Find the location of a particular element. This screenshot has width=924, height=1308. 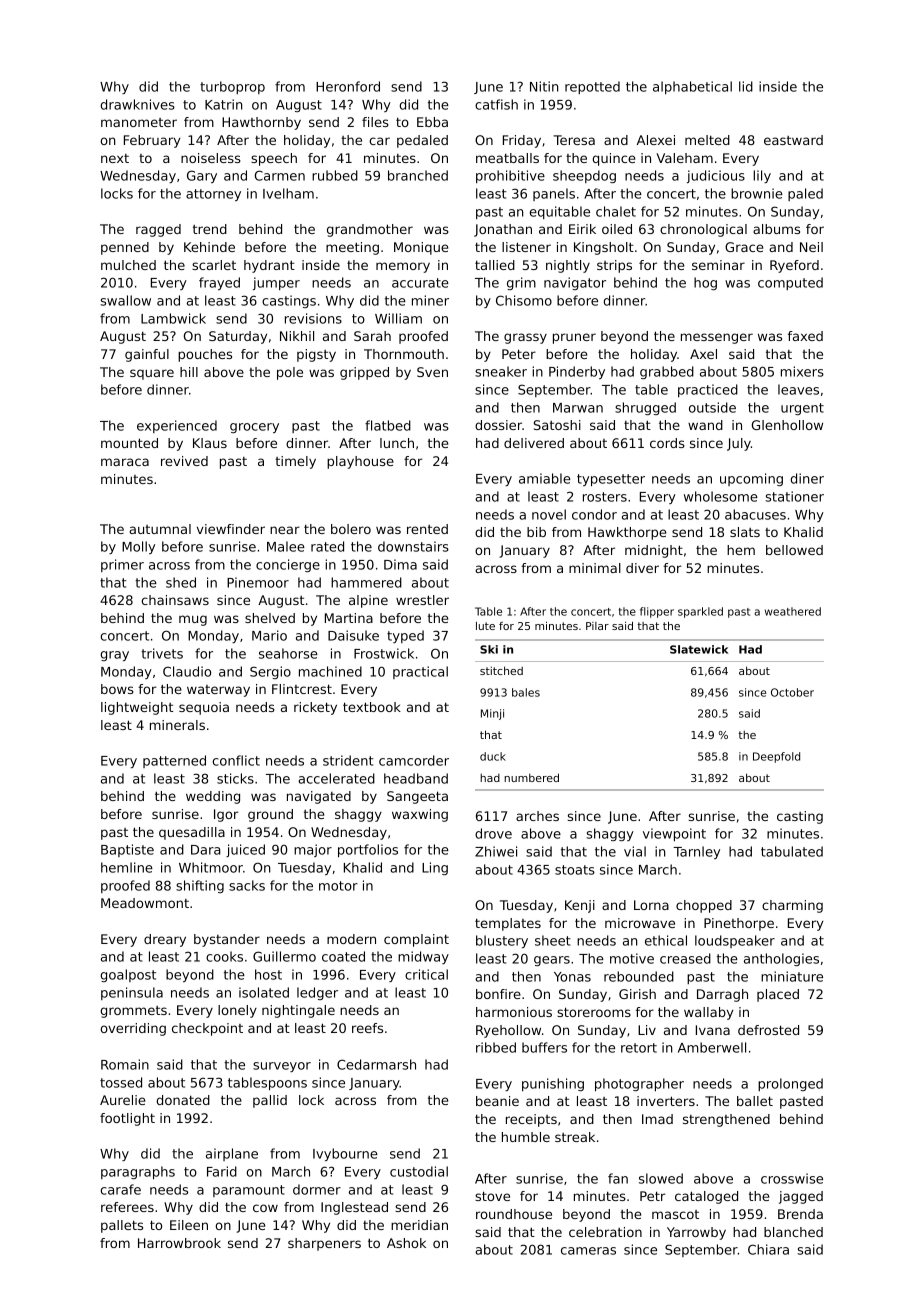

branched is located at coordinates (418, 175).
